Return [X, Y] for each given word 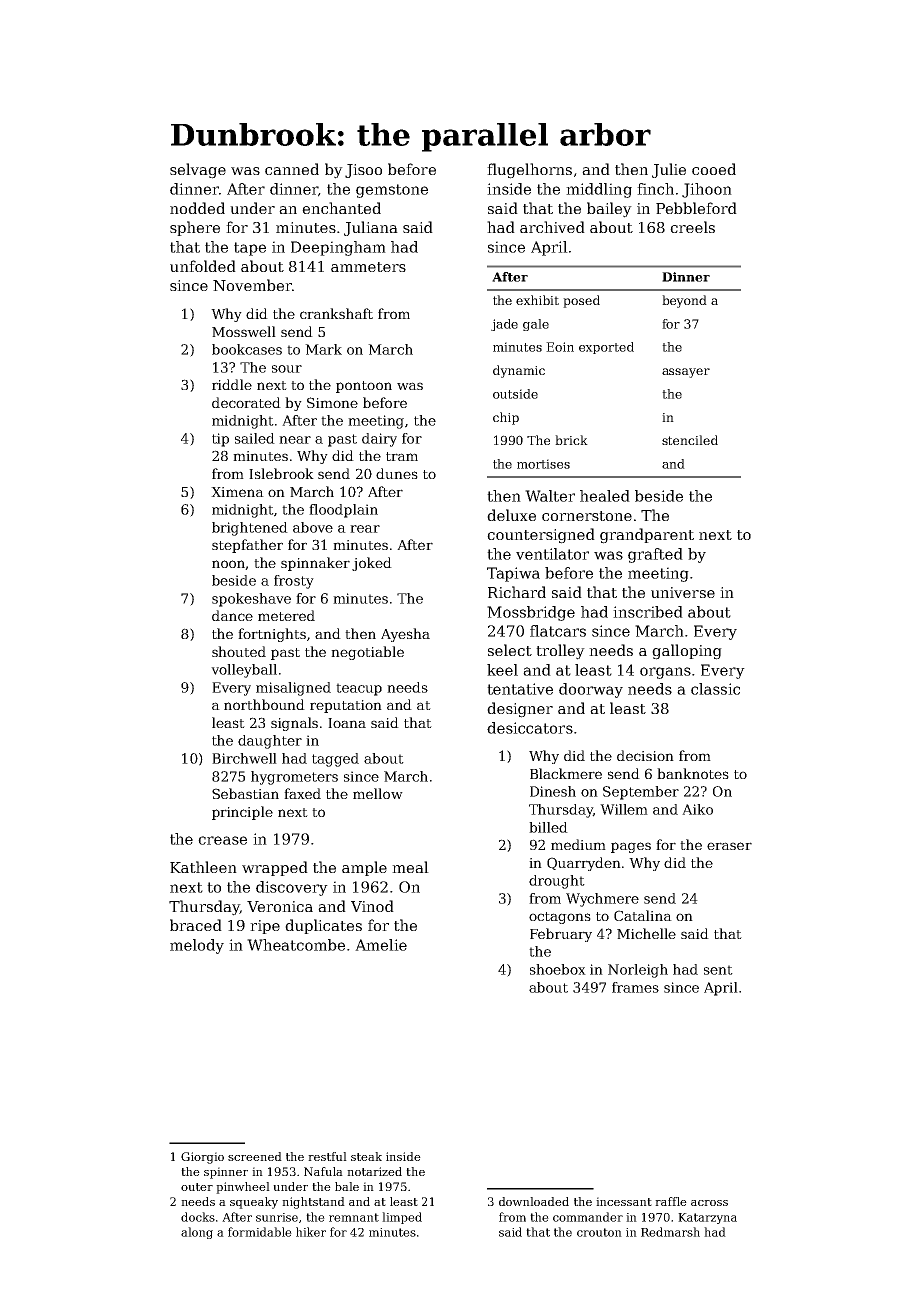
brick [571, 440]
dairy [379, 440]
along [197, 1233]
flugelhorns [529, 171]
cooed [714, 169]
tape [250, 249]
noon [229, 565]
